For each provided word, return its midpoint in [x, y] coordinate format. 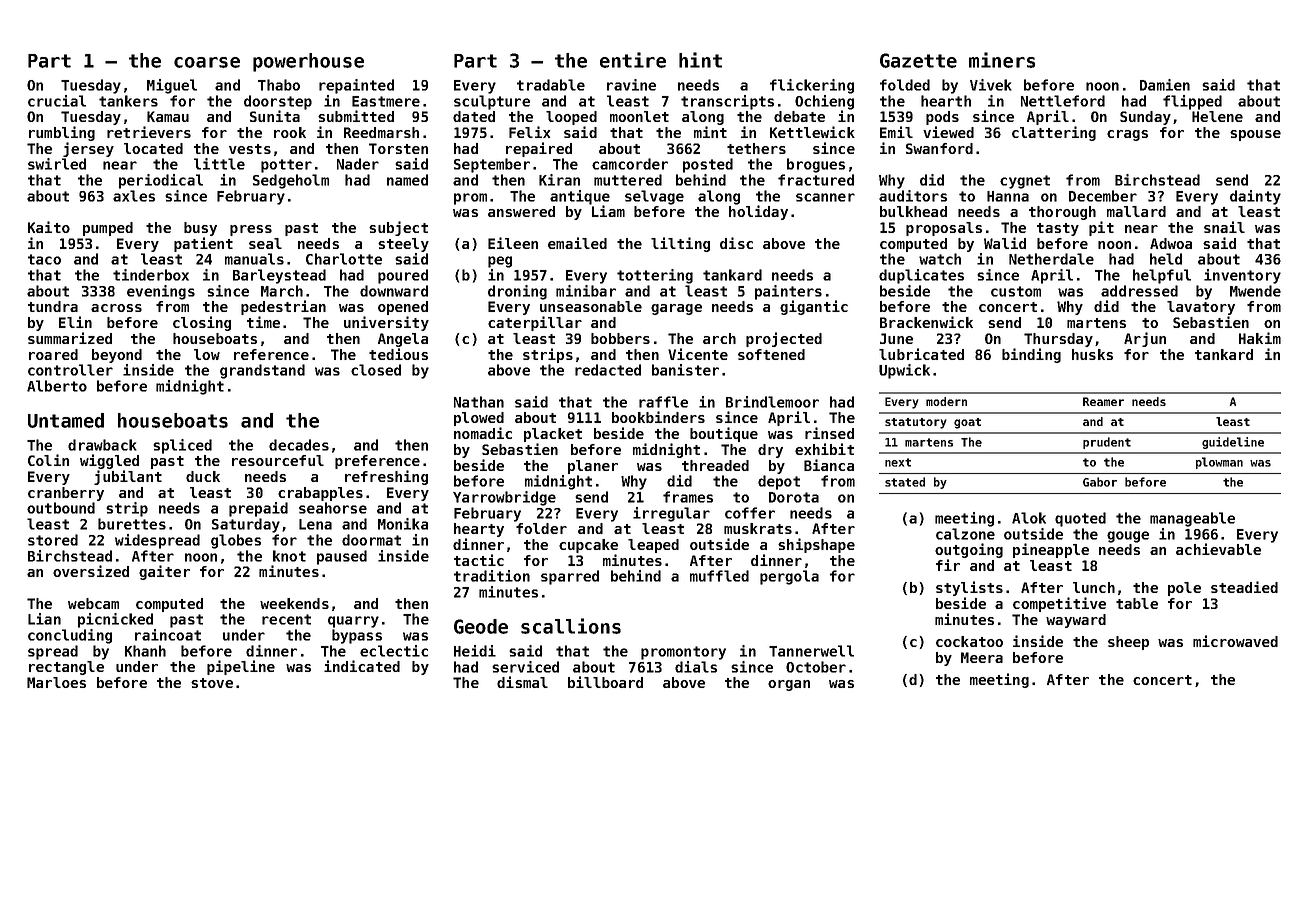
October [816, 667]
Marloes [56, 682]
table [1137, 603]
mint [710, 132]
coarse [207, 62]
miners [1002, 60]
